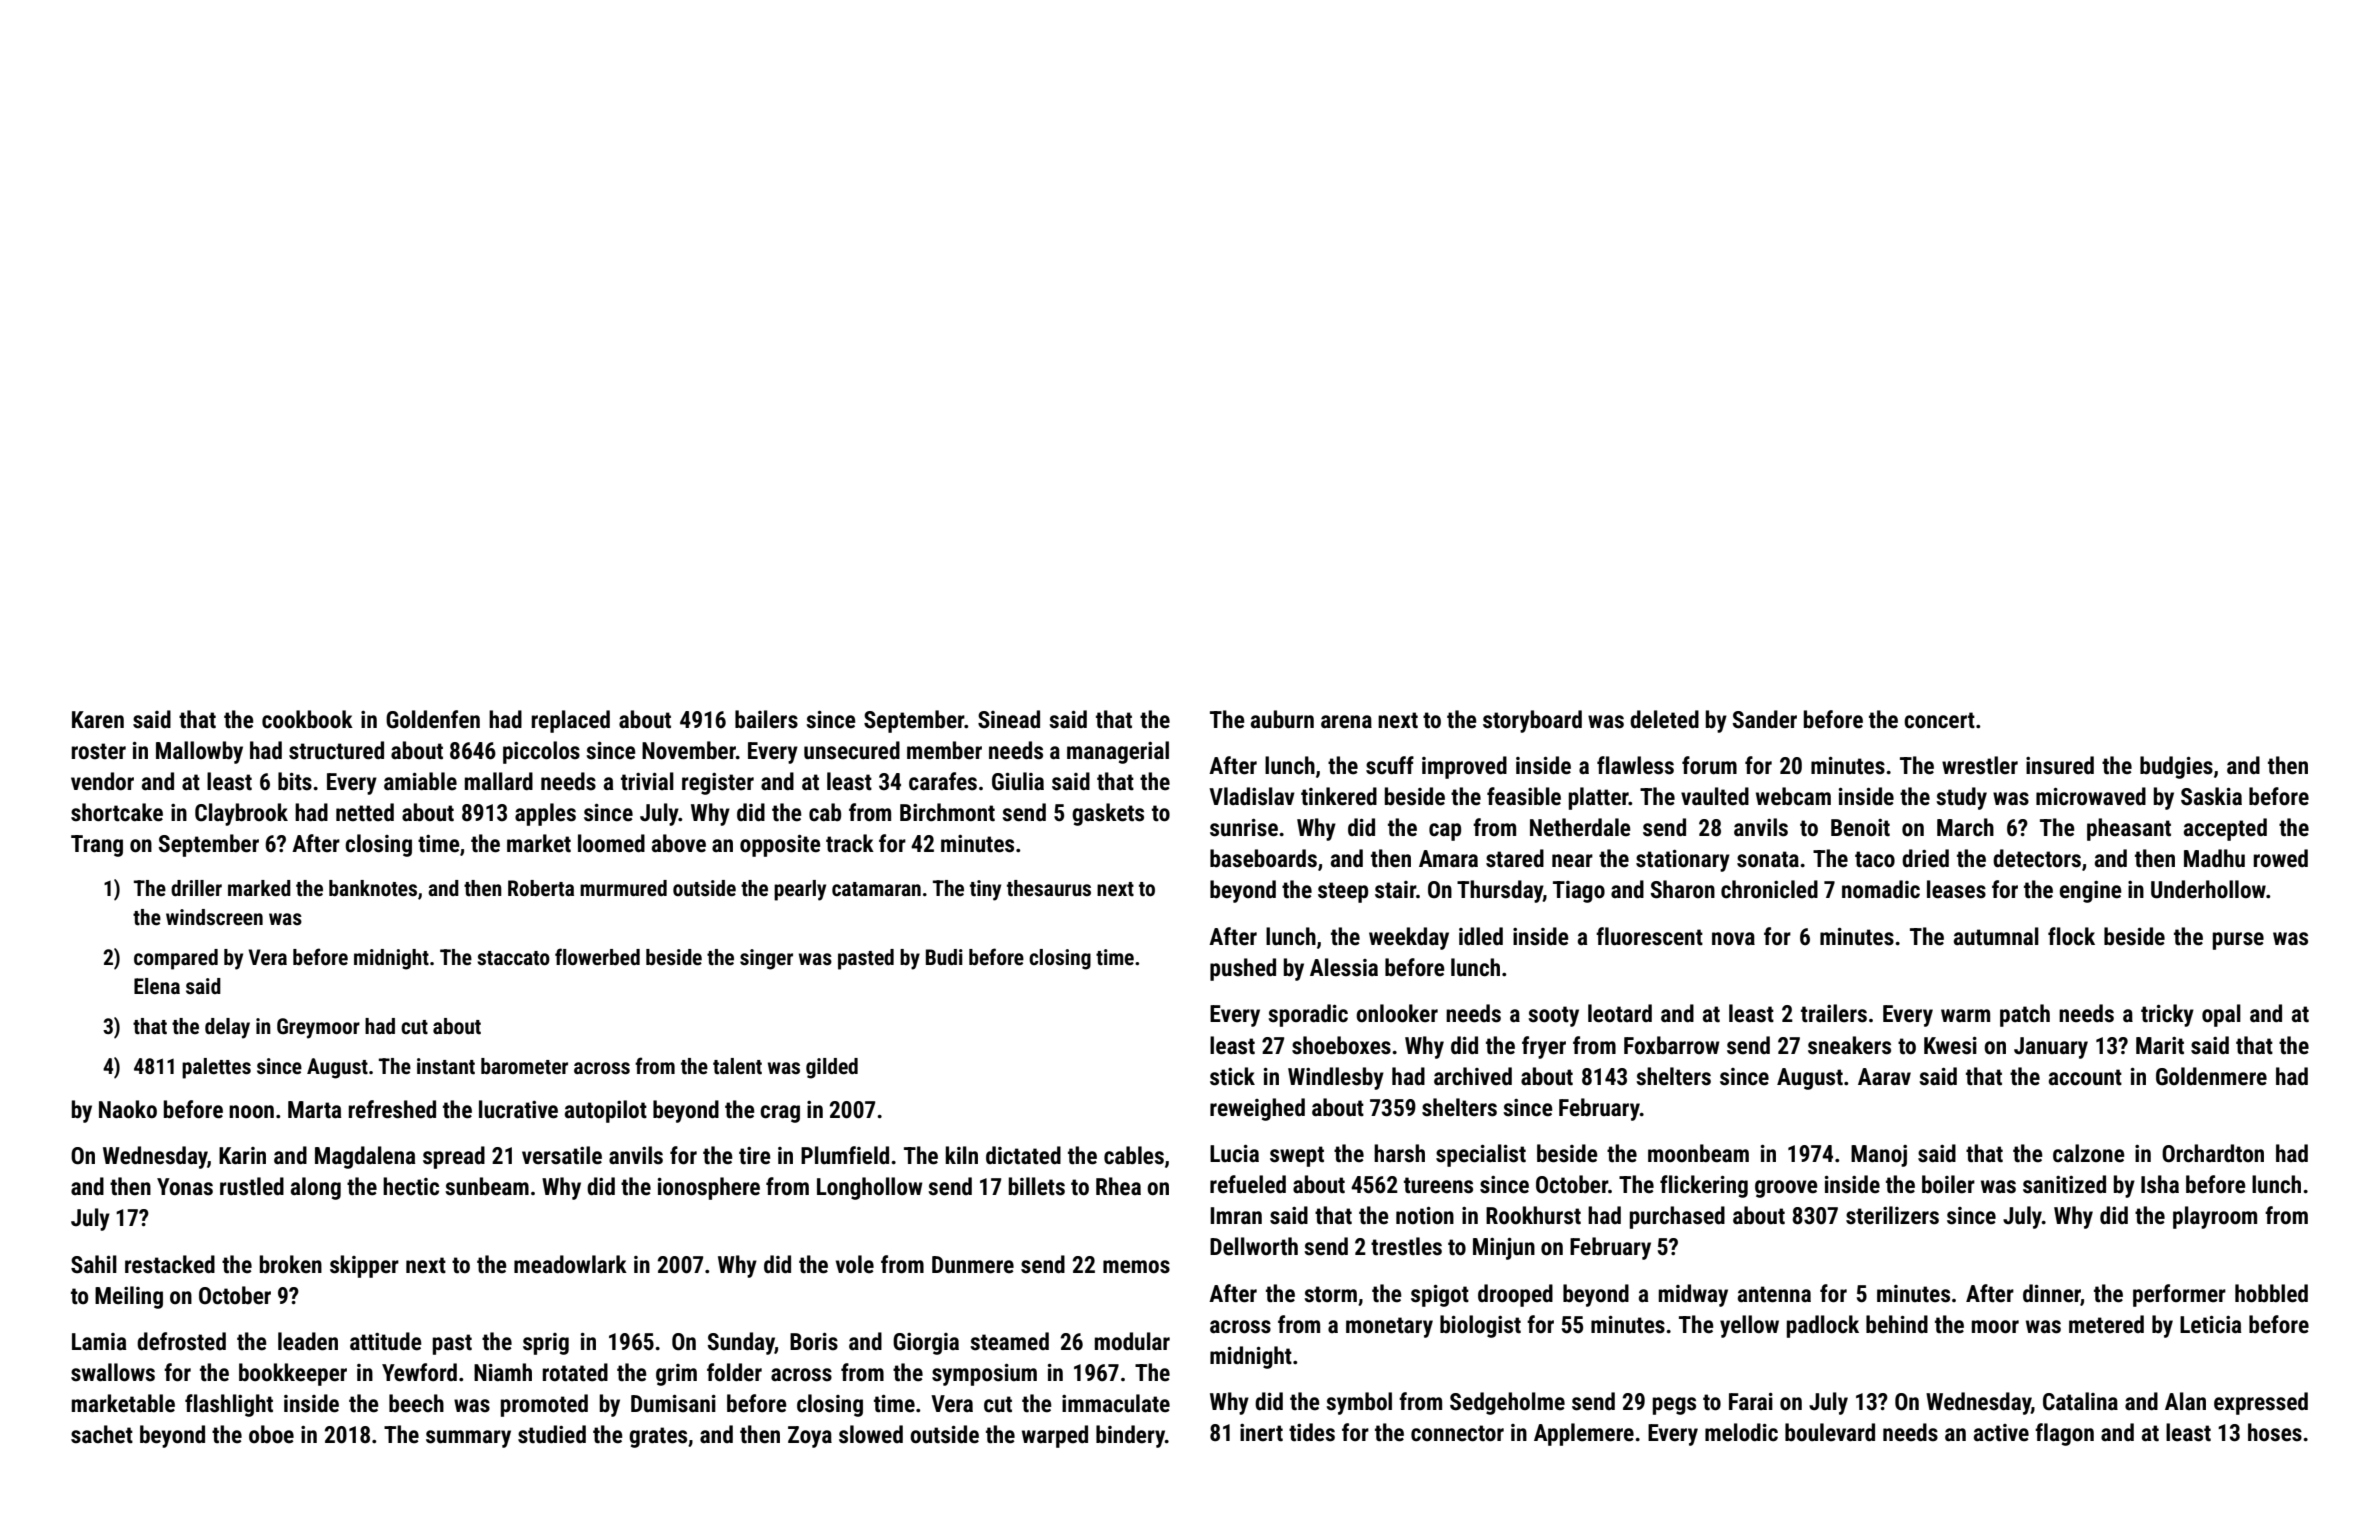 This page has height=1540, width=2380. Describe the element at coordinates (1330, 1294) in the page. I see `storm` at that location.
